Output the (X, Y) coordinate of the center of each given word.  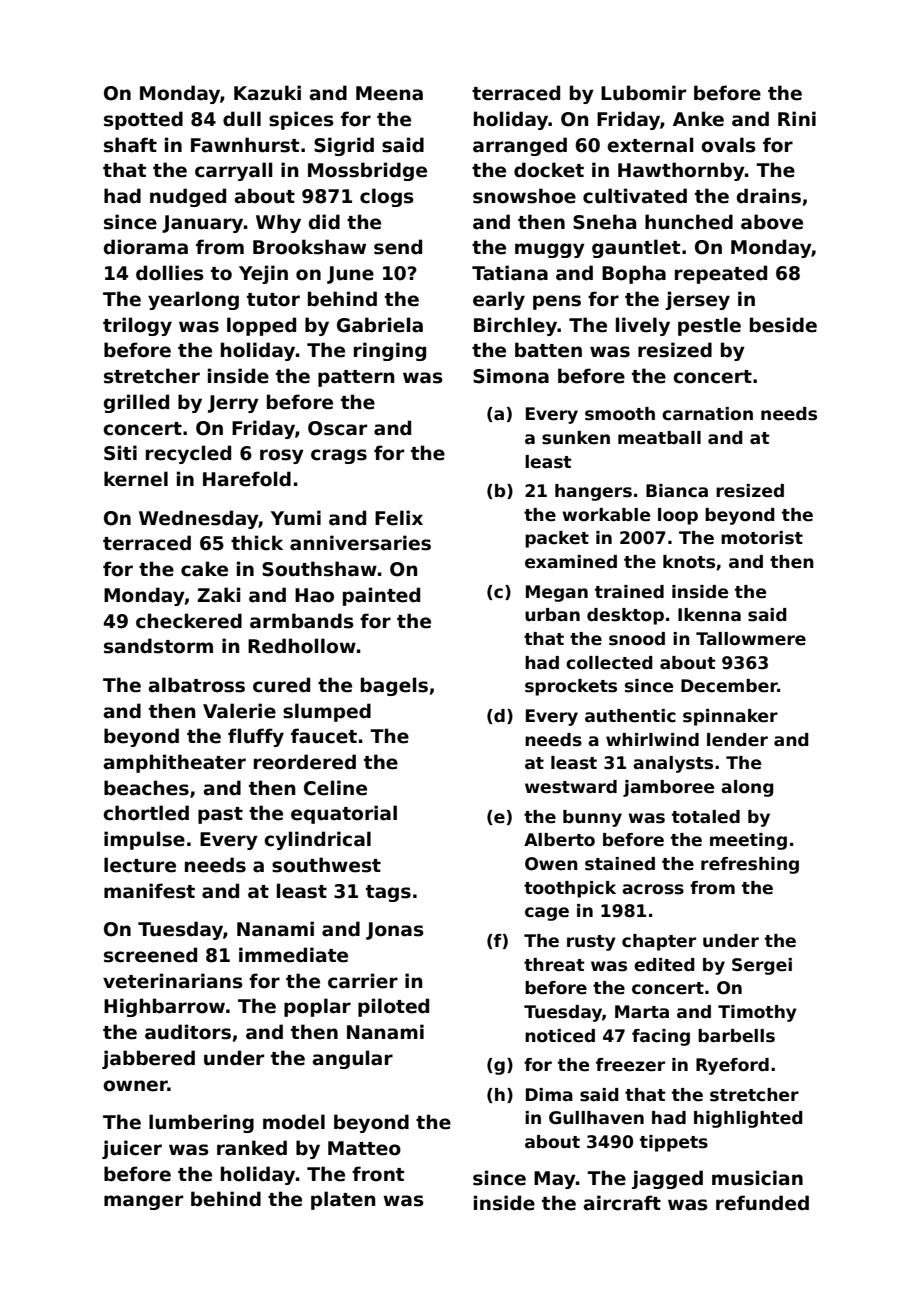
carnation (707, 414)
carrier (363, 981)
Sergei (762, 966)
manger (143, 1202)
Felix (399, 518)
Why (278, 223)
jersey (697, 300)
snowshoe (524, 196)
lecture (140, 865)
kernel (136, 479)
